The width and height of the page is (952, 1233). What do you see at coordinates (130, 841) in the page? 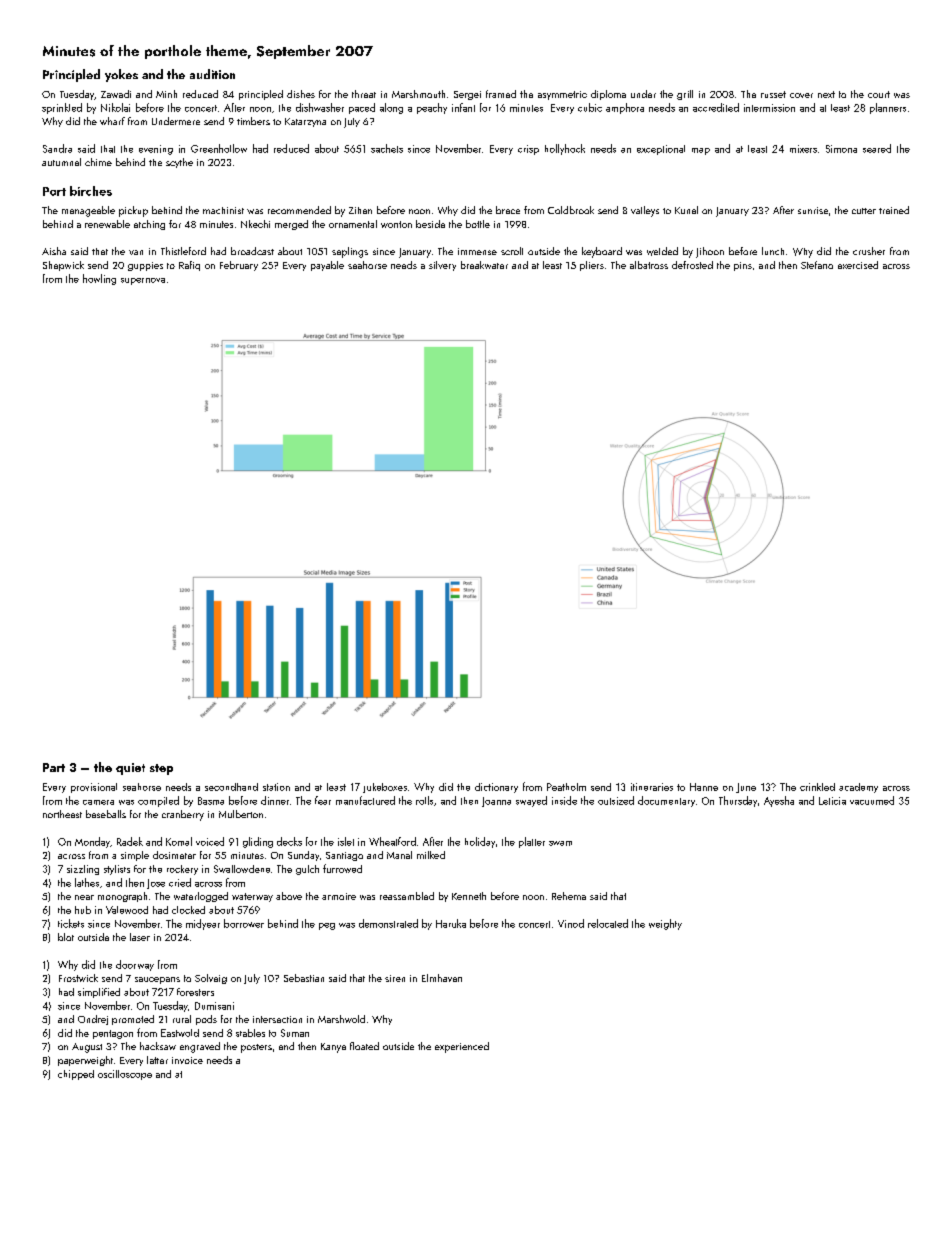
I see `Radek` at bounding box center [130, 841].
